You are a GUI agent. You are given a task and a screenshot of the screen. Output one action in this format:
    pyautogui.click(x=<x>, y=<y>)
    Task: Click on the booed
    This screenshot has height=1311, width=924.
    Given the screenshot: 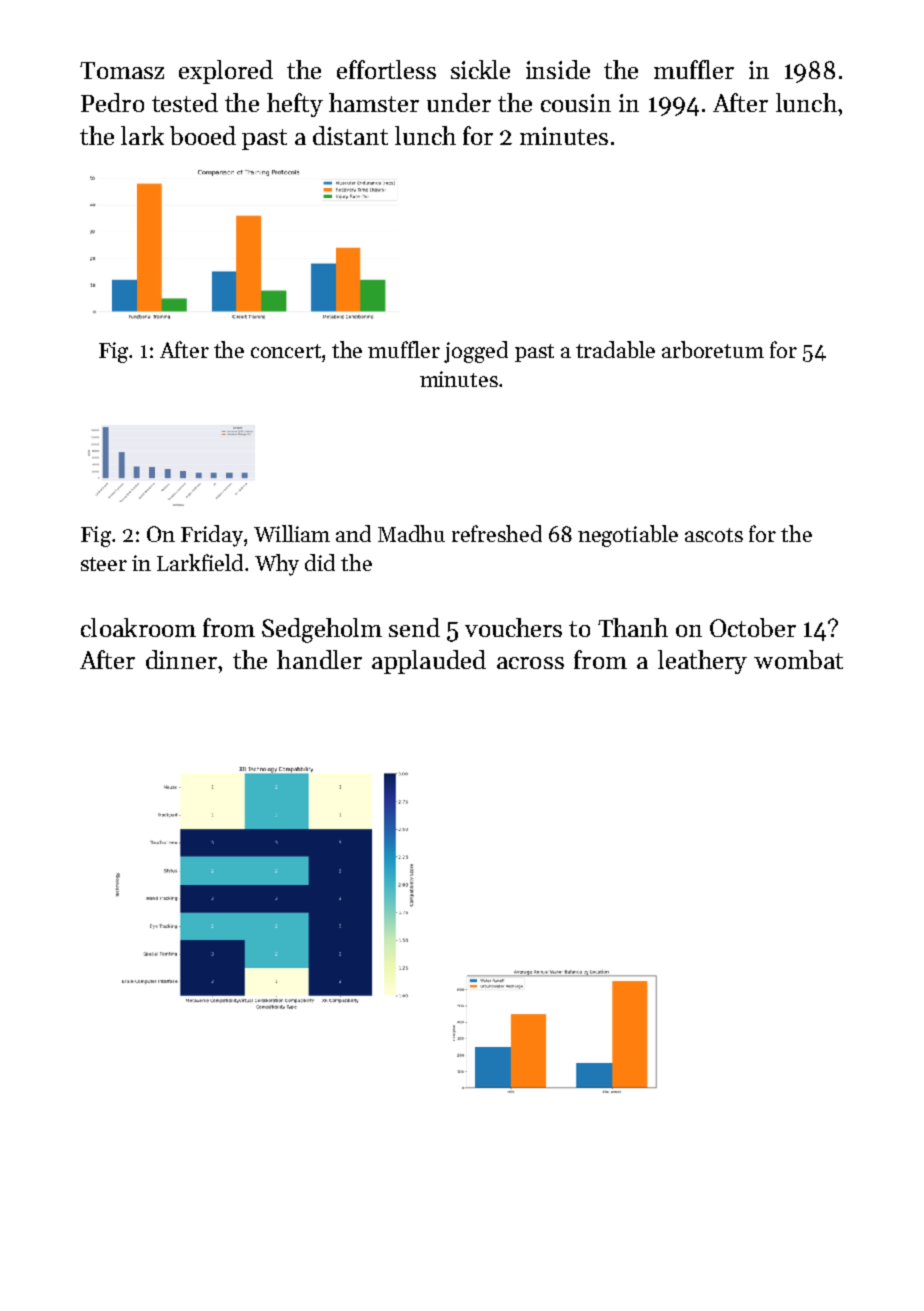 What is the action you would take?
    pyautogui.click(x=203, y=135)
